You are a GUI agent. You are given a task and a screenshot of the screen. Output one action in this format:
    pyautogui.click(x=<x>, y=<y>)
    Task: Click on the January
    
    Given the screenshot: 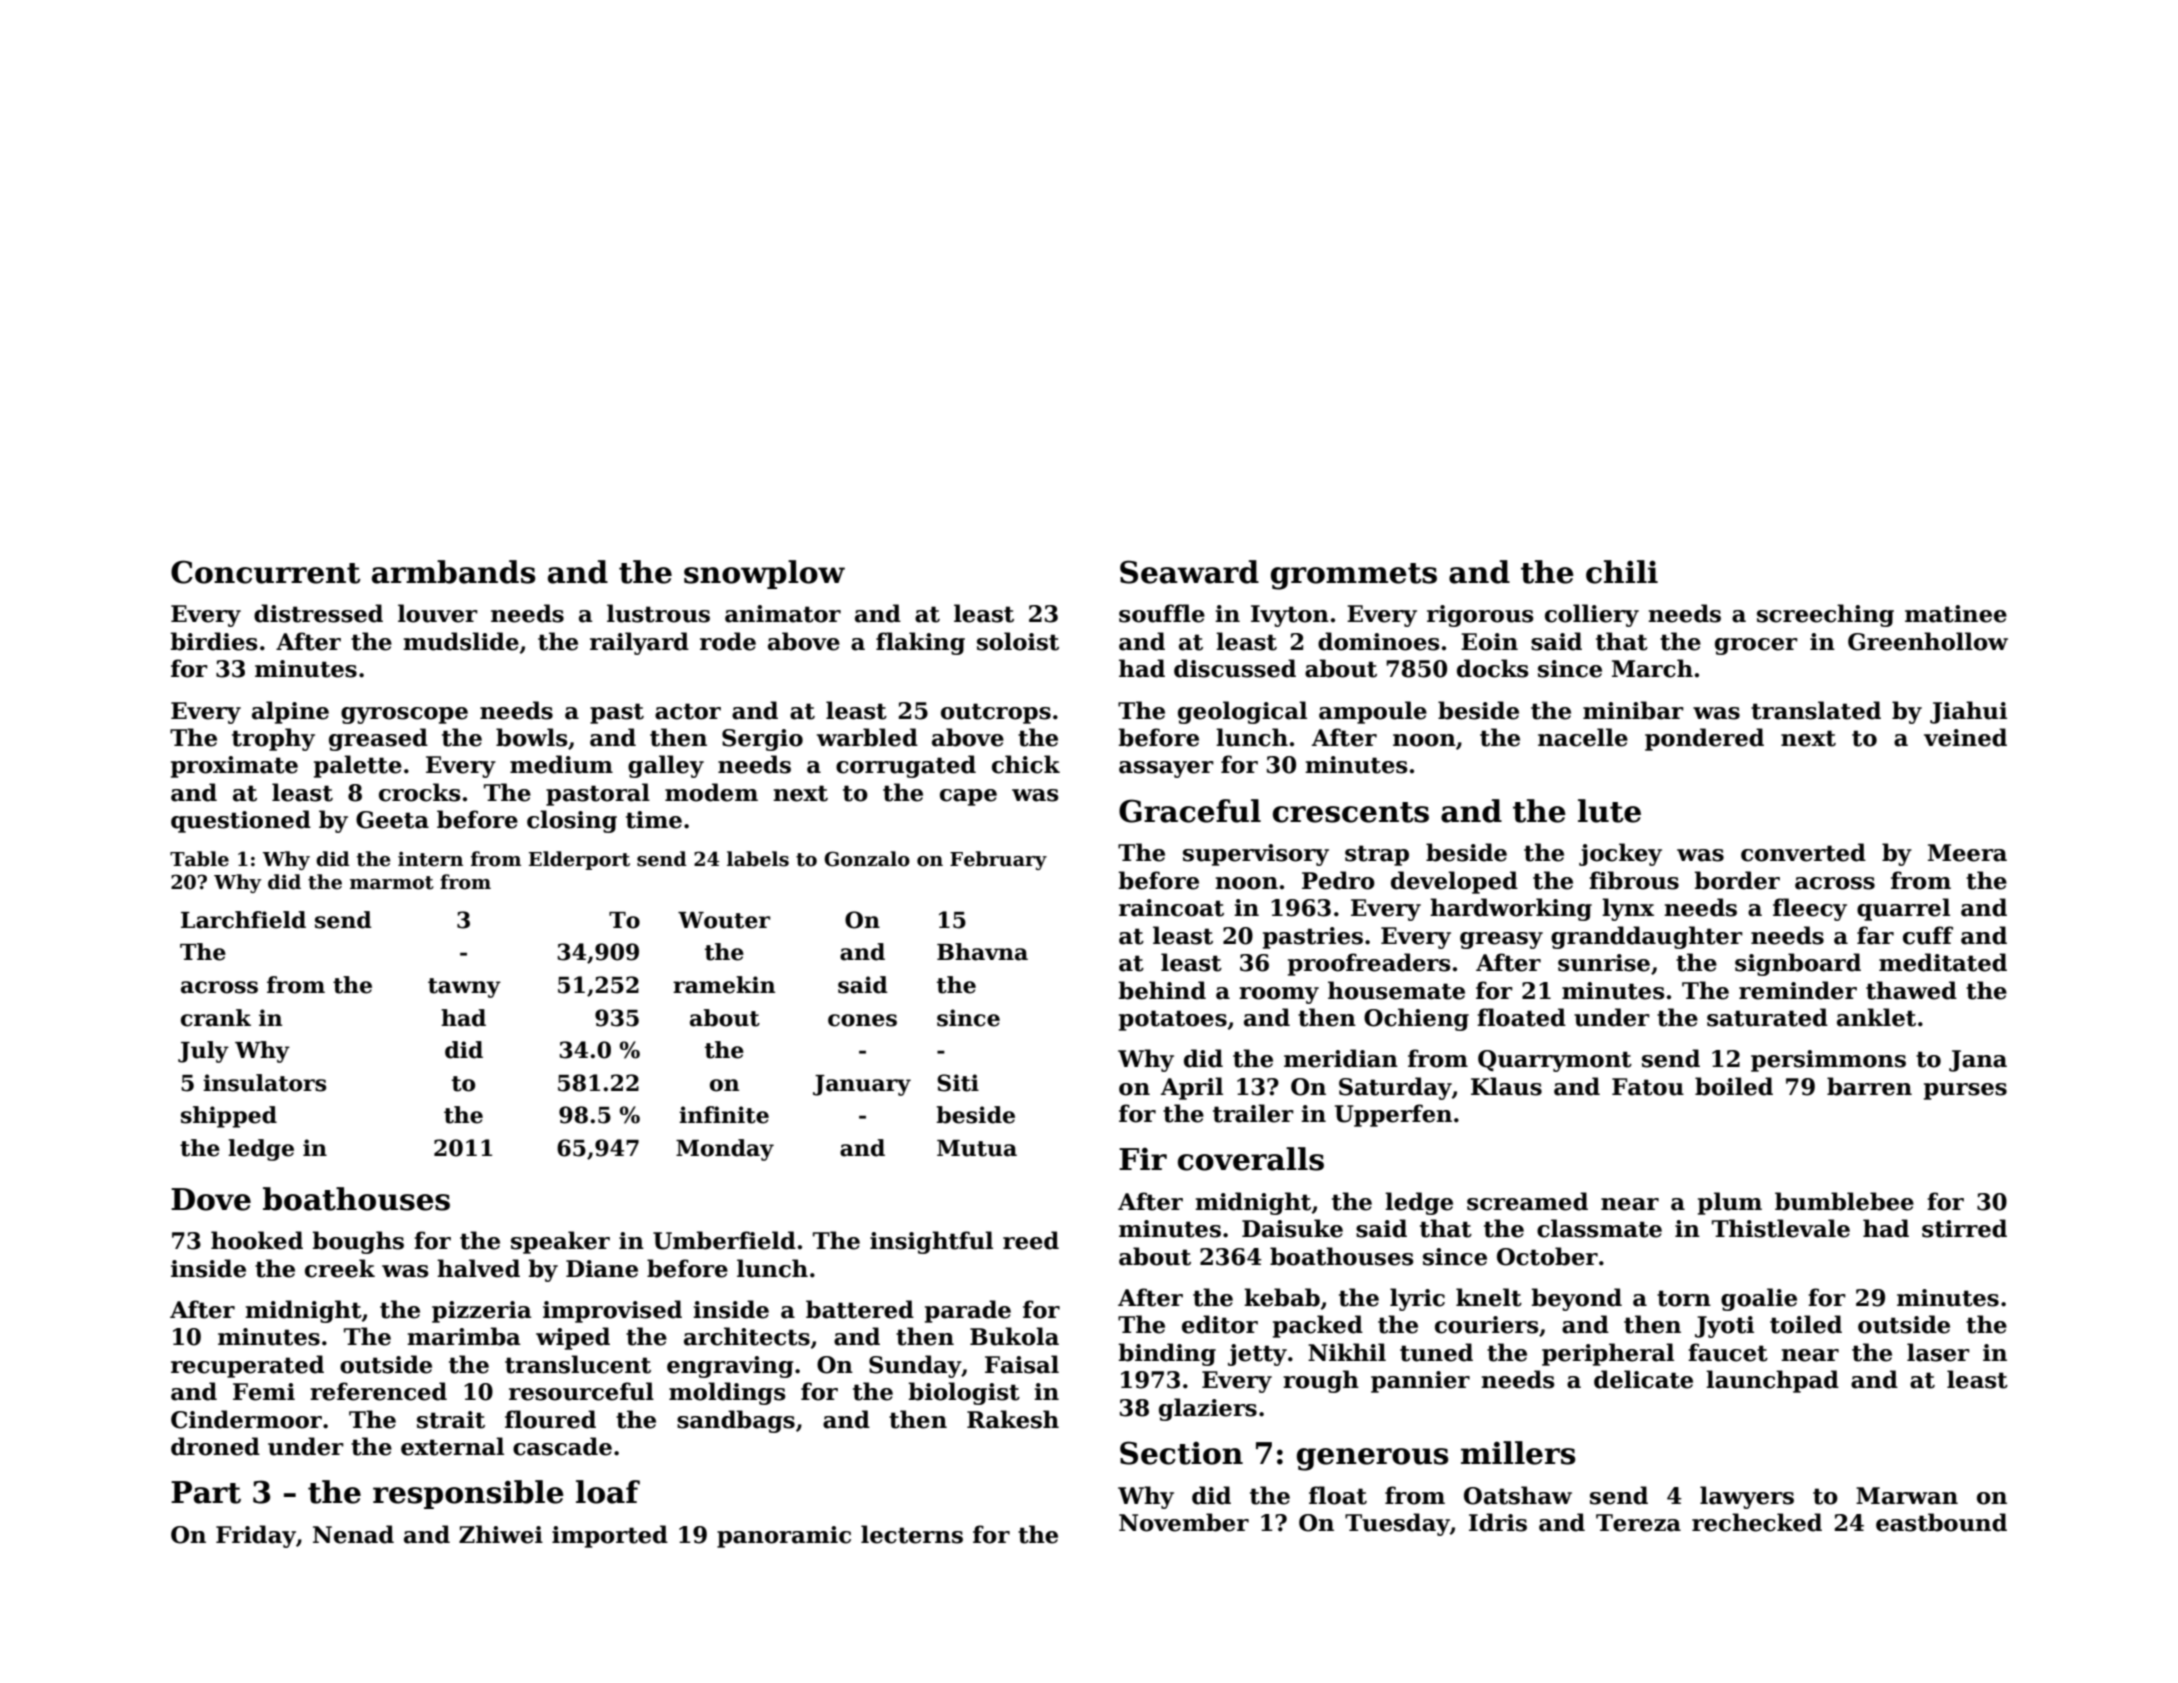 What is the action you would take?
    pyautogui.click(x=862, y=1085)
